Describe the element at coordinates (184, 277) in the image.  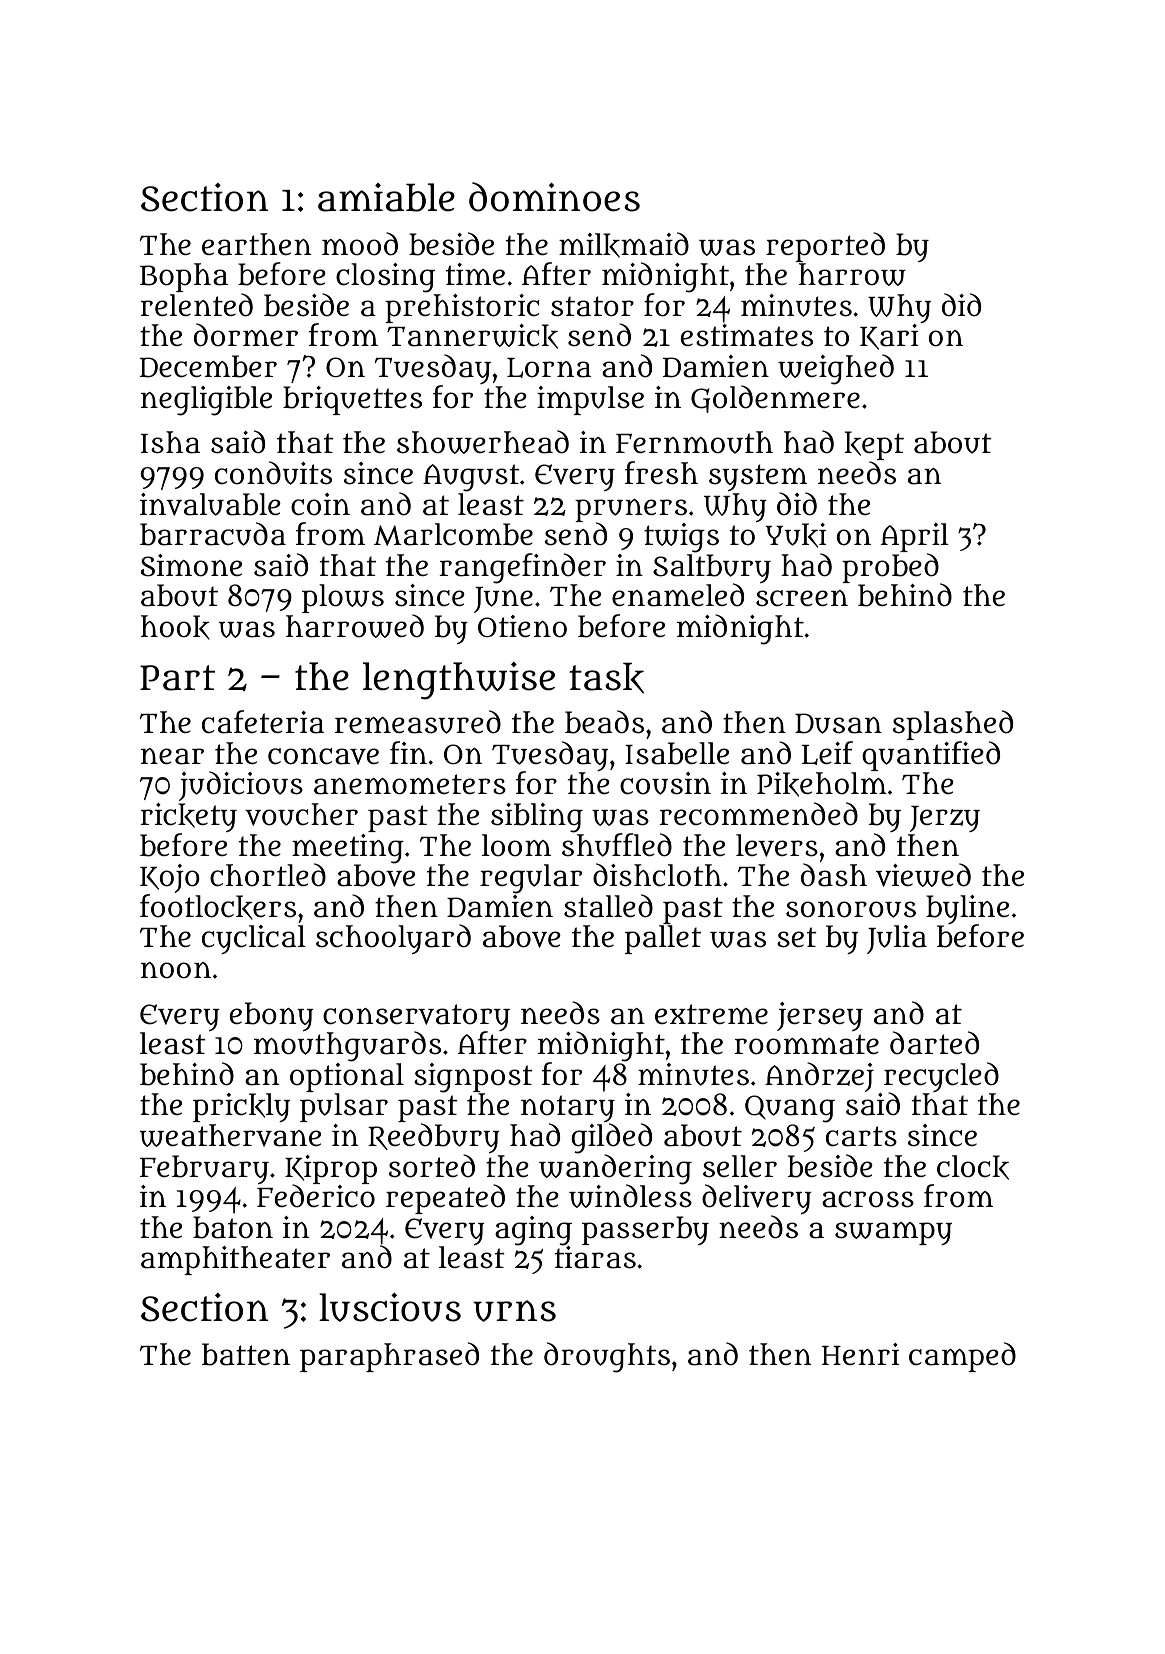
I see `Bopha` at that location.
